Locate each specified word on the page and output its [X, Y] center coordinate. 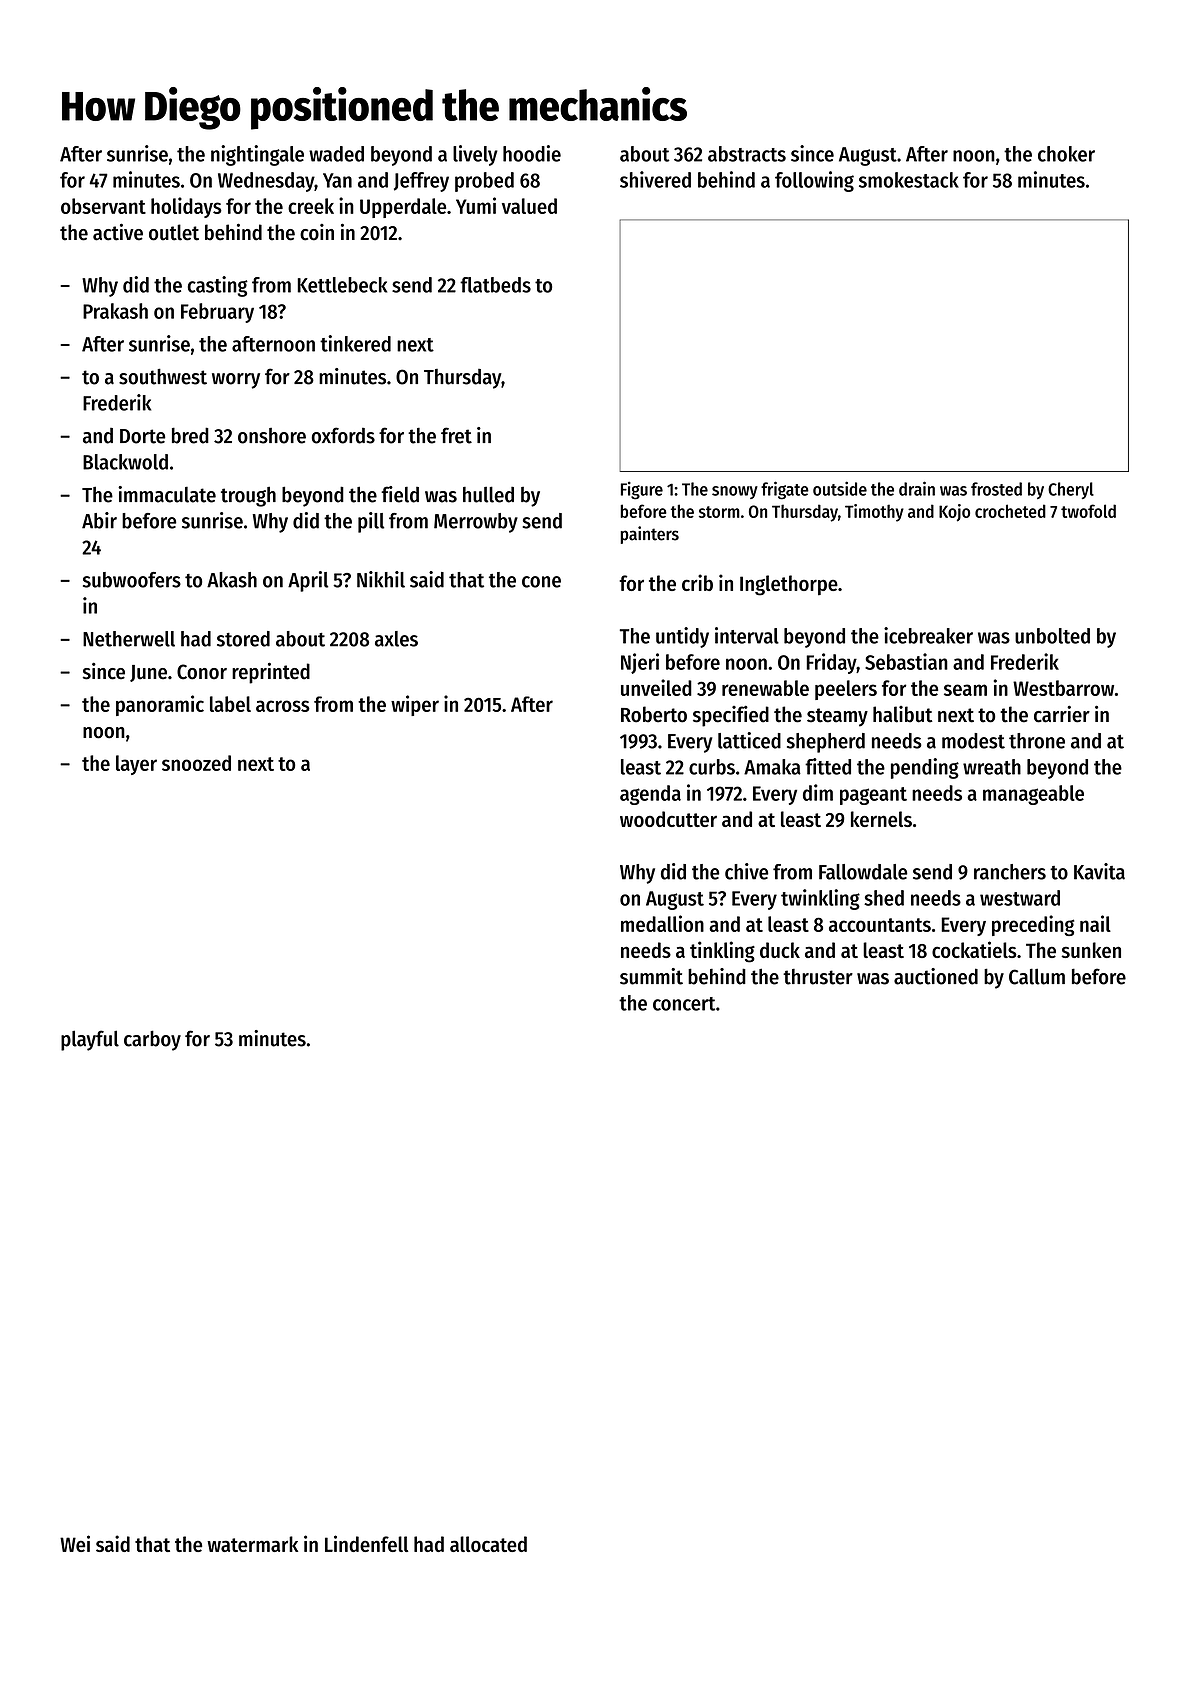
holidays [186, 207]
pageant [873, 796]
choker [1066, 154]
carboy [152, 1040]
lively [475, 155]
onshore [272, 436]
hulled [488, 494]
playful [90, 1040]
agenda [650, 795]
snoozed [196, 763]
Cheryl [1071, 490]
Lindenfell [367, 1543]
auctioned [936, 976]
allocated [488, 1544]
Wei [75, 1543]
